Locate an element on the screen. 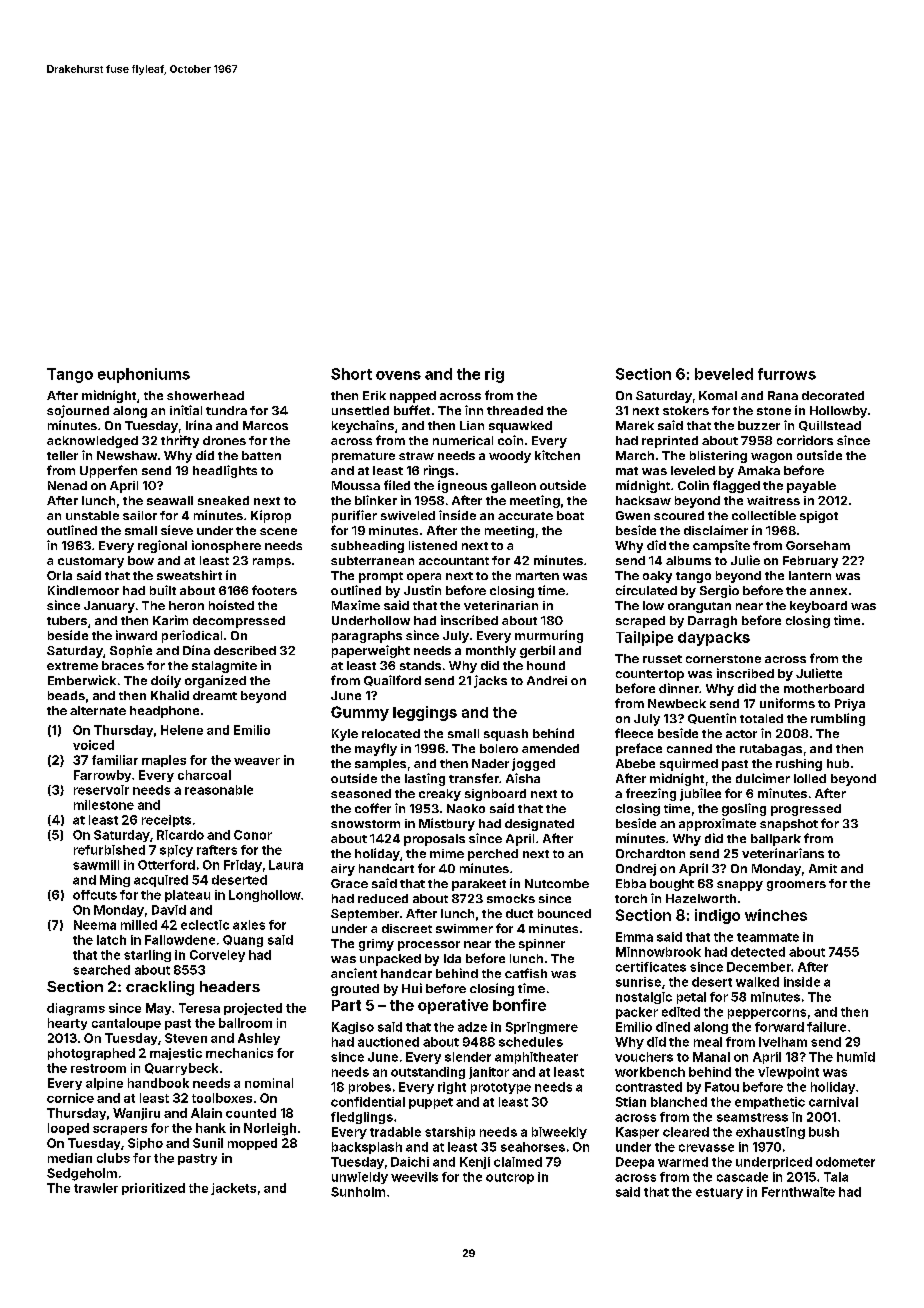  reprinted is located at coordinates (670, 442).
